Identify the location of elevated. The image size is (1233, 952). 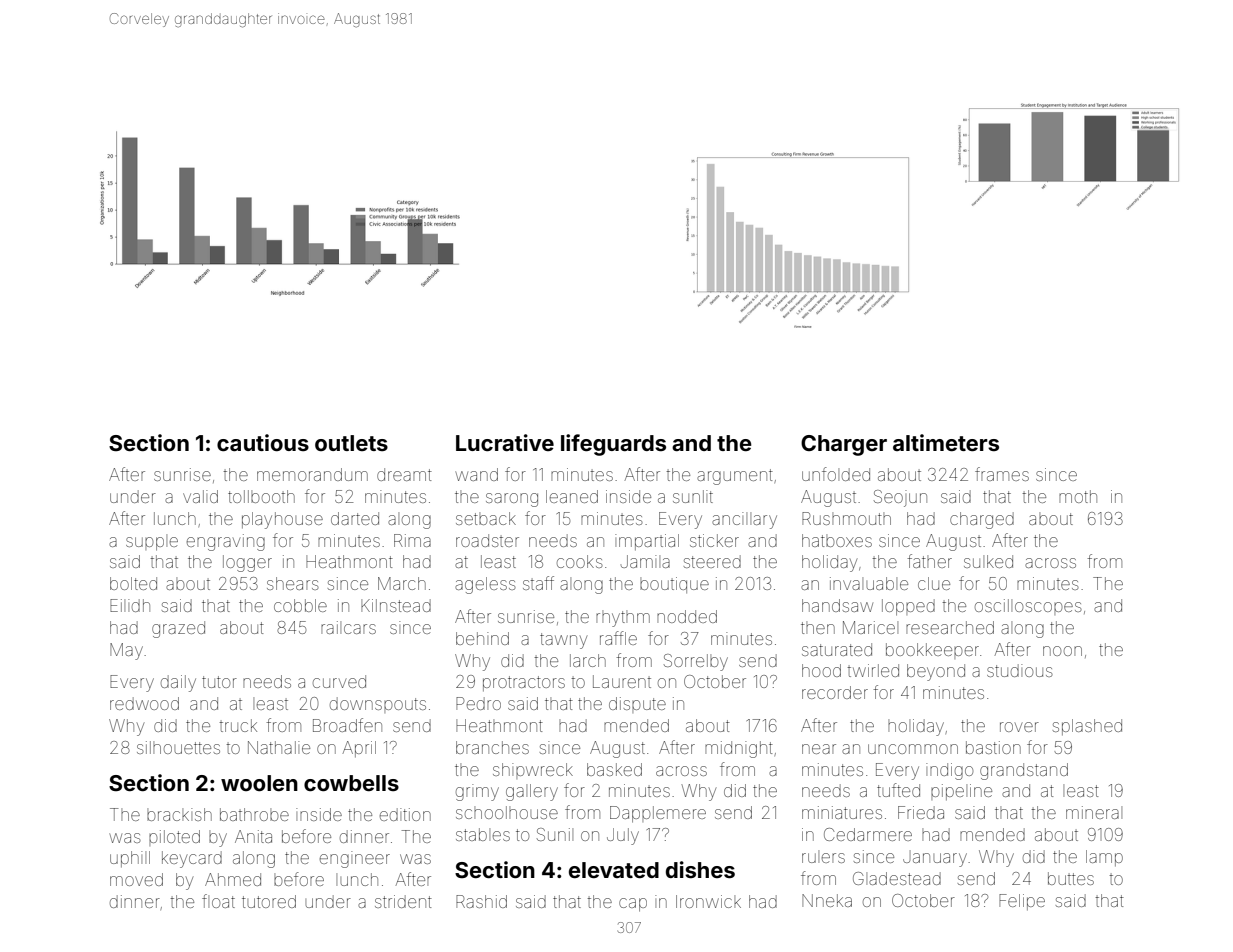
(614, 870).
